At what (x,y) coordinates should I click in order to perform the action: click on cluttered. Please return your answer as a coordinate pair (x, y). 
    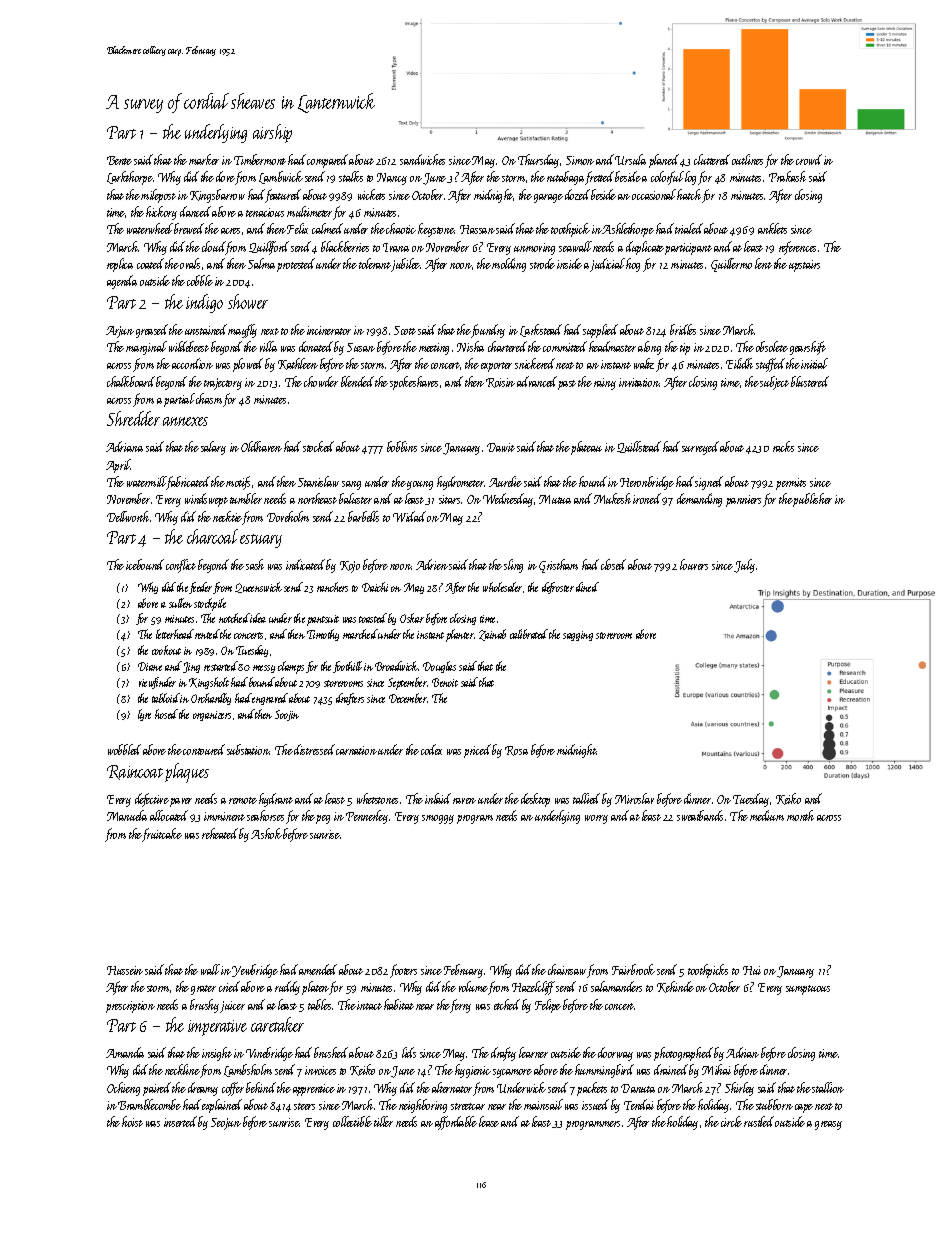
    Looking at the image, I should click on (712, 159).
